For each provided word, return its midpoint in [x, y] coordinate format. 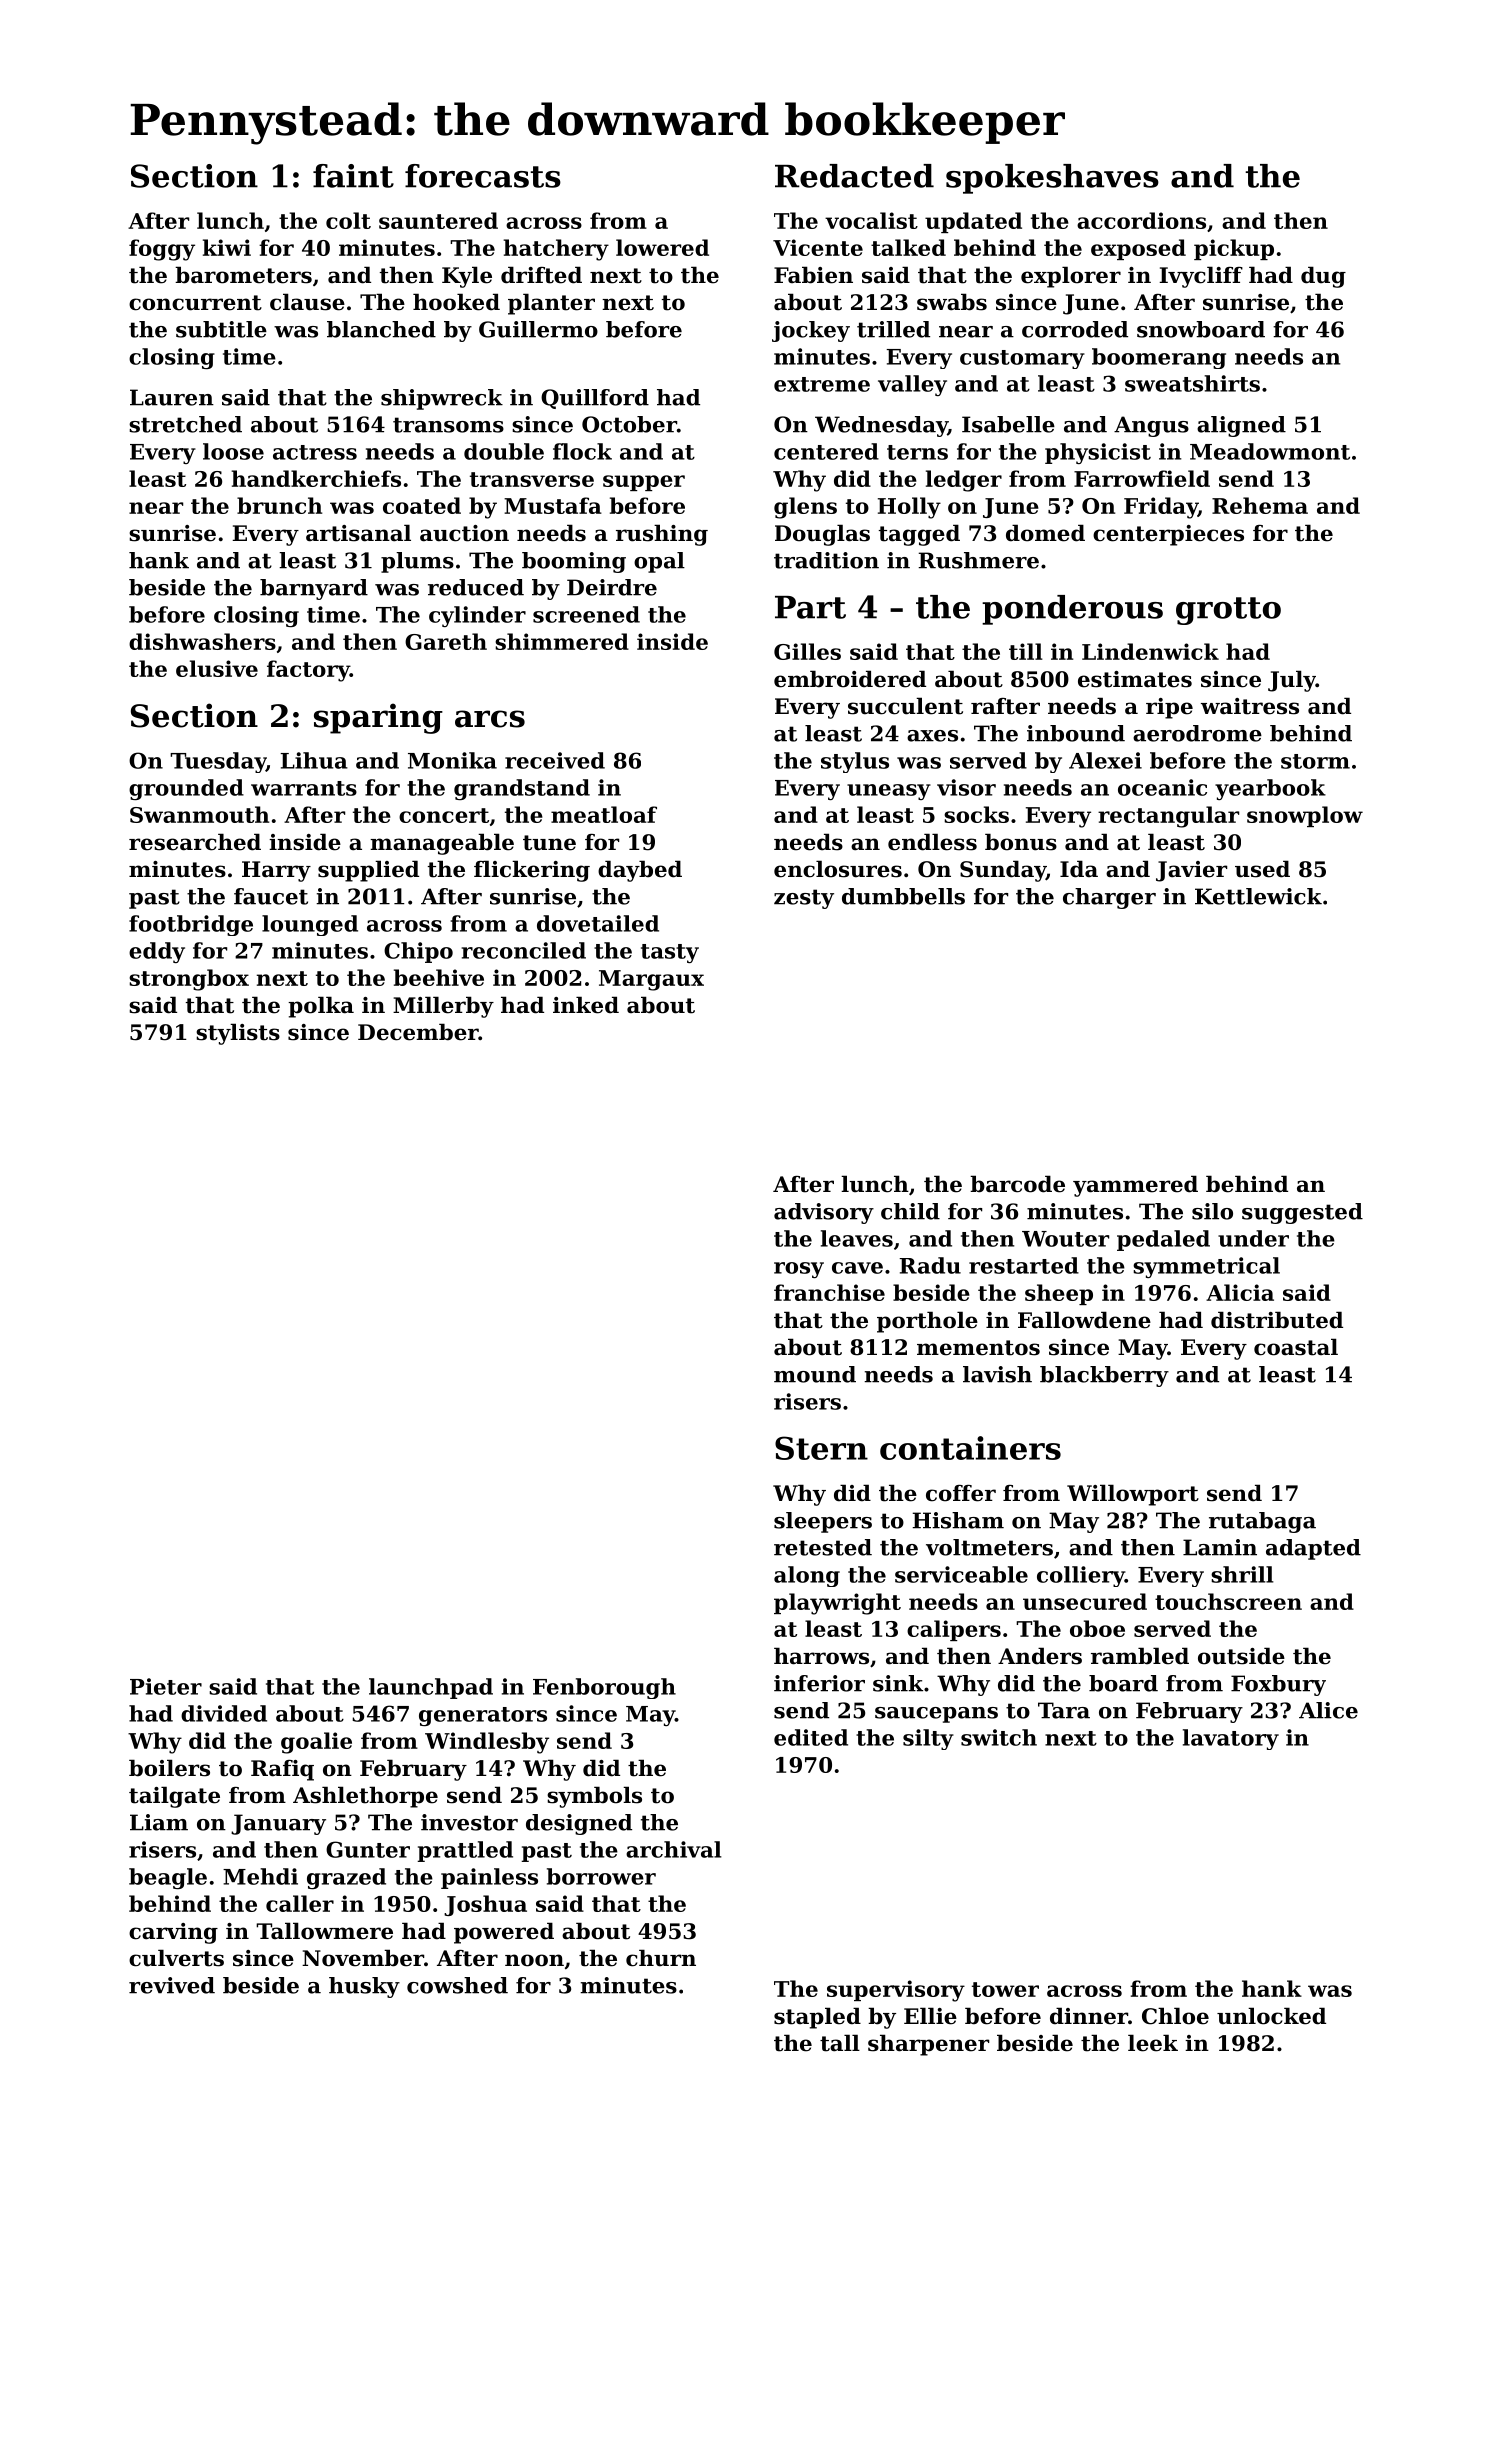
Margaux [651, 980]
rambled [1140, 1656]
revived [172, 1985]
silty [928, 1739]
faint [353, 176]
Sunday [1003, 871]
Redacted [854, 176]
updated [973, 222]
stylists [238, 1034]
